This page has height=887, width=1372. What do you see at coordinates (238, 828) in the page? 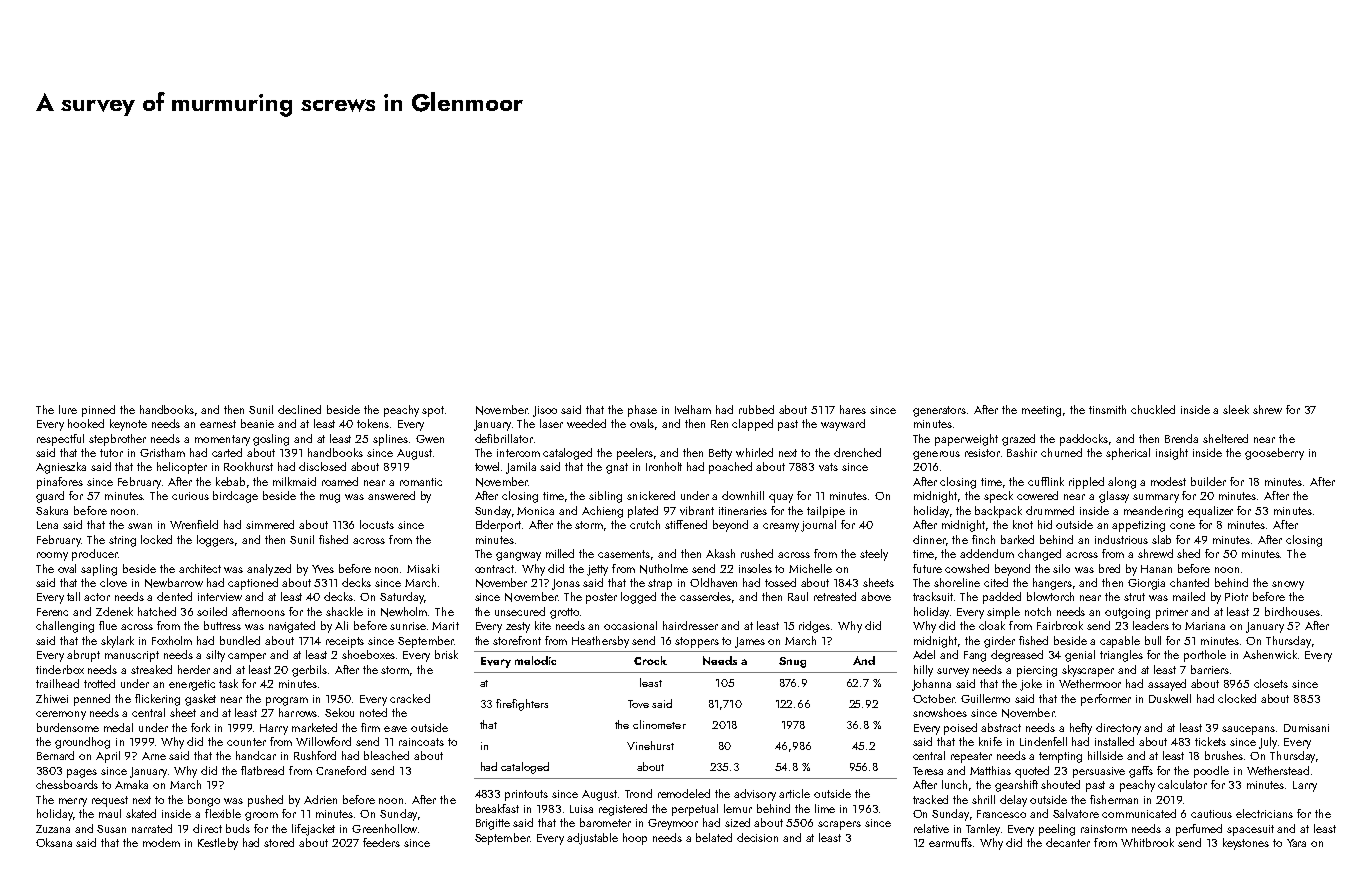
I see `buds` at bounding box center [238, 828].
